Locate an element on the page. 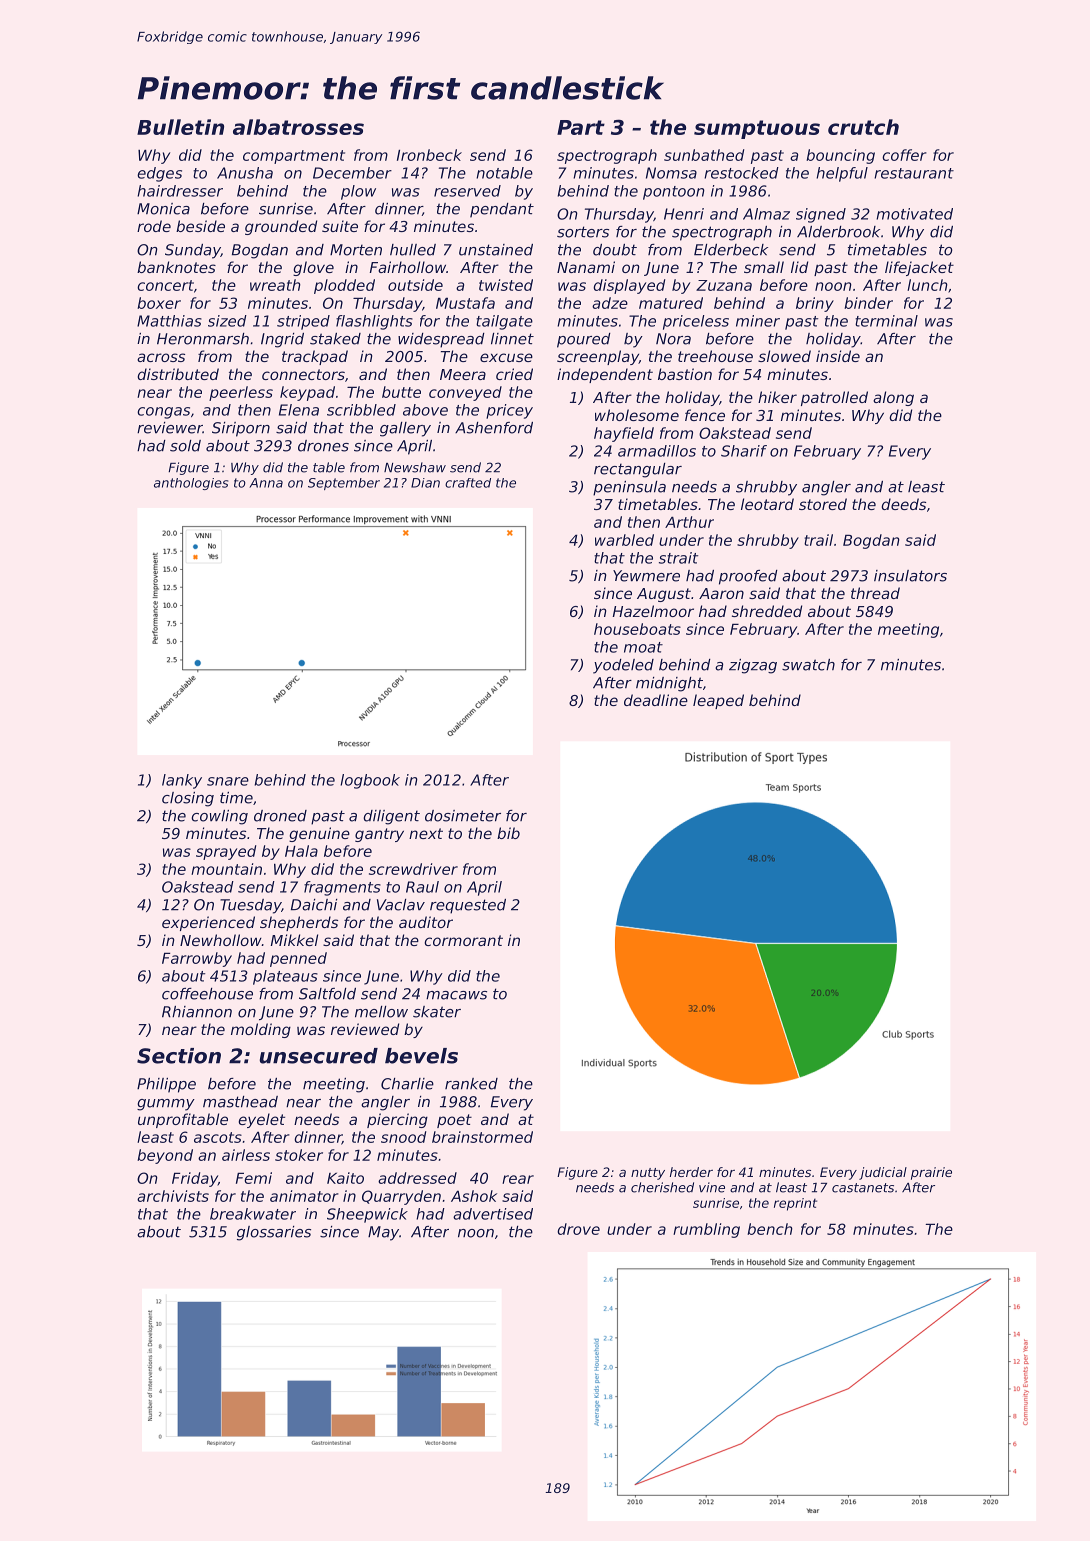 The height and width of the document is (1541, 1090). glossaries is located at coordinates (274, 1233).
